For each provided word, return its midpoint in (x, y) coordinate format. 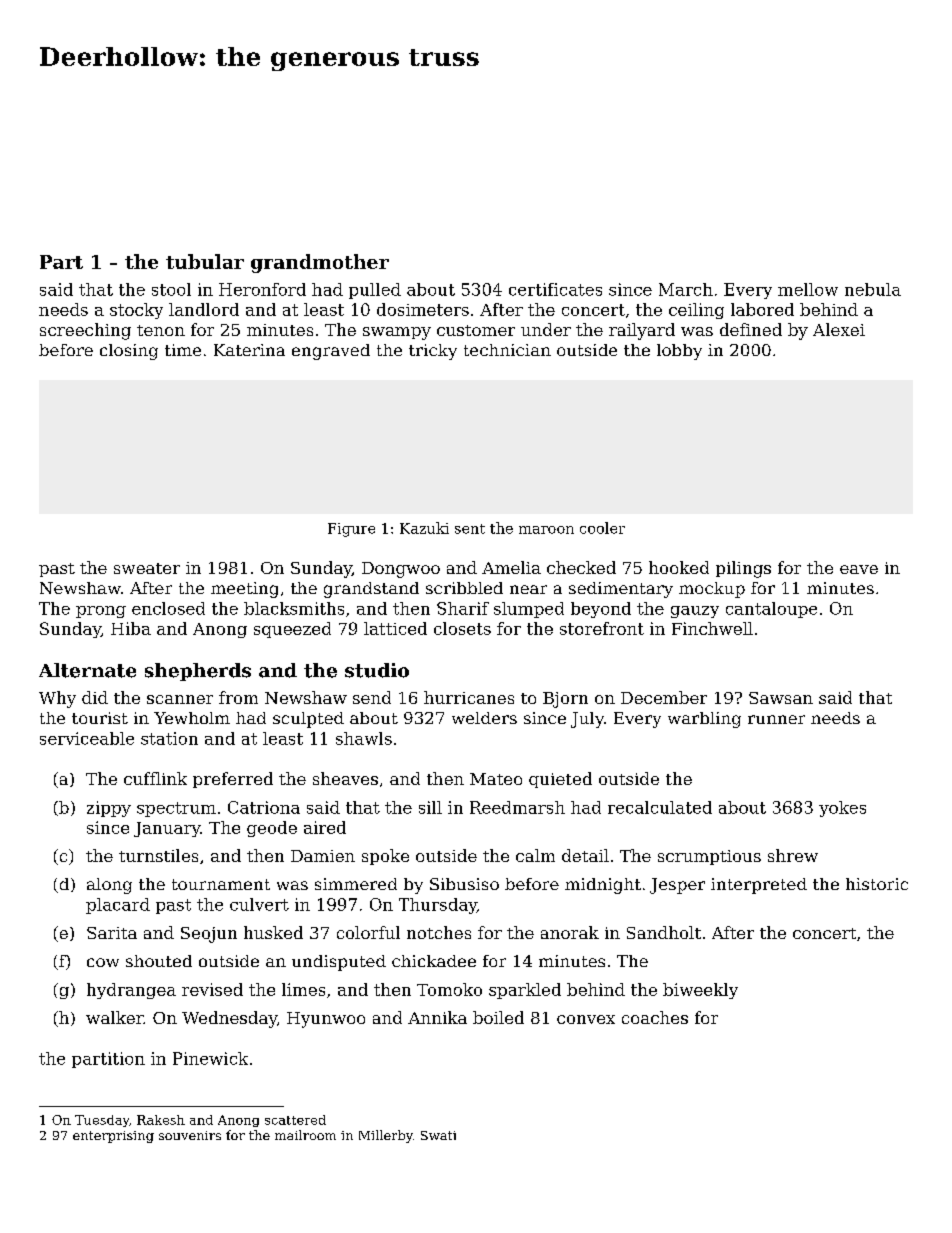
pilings (743, 569)
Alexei (839, 329)
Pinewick (210, 1058)
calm (535, 855)
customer (476, 330)
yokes (842, 809)
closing (129, 352)
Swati (438, 1135)
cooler (602, 528)
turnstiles (158, 855)
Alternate (87, 670)
